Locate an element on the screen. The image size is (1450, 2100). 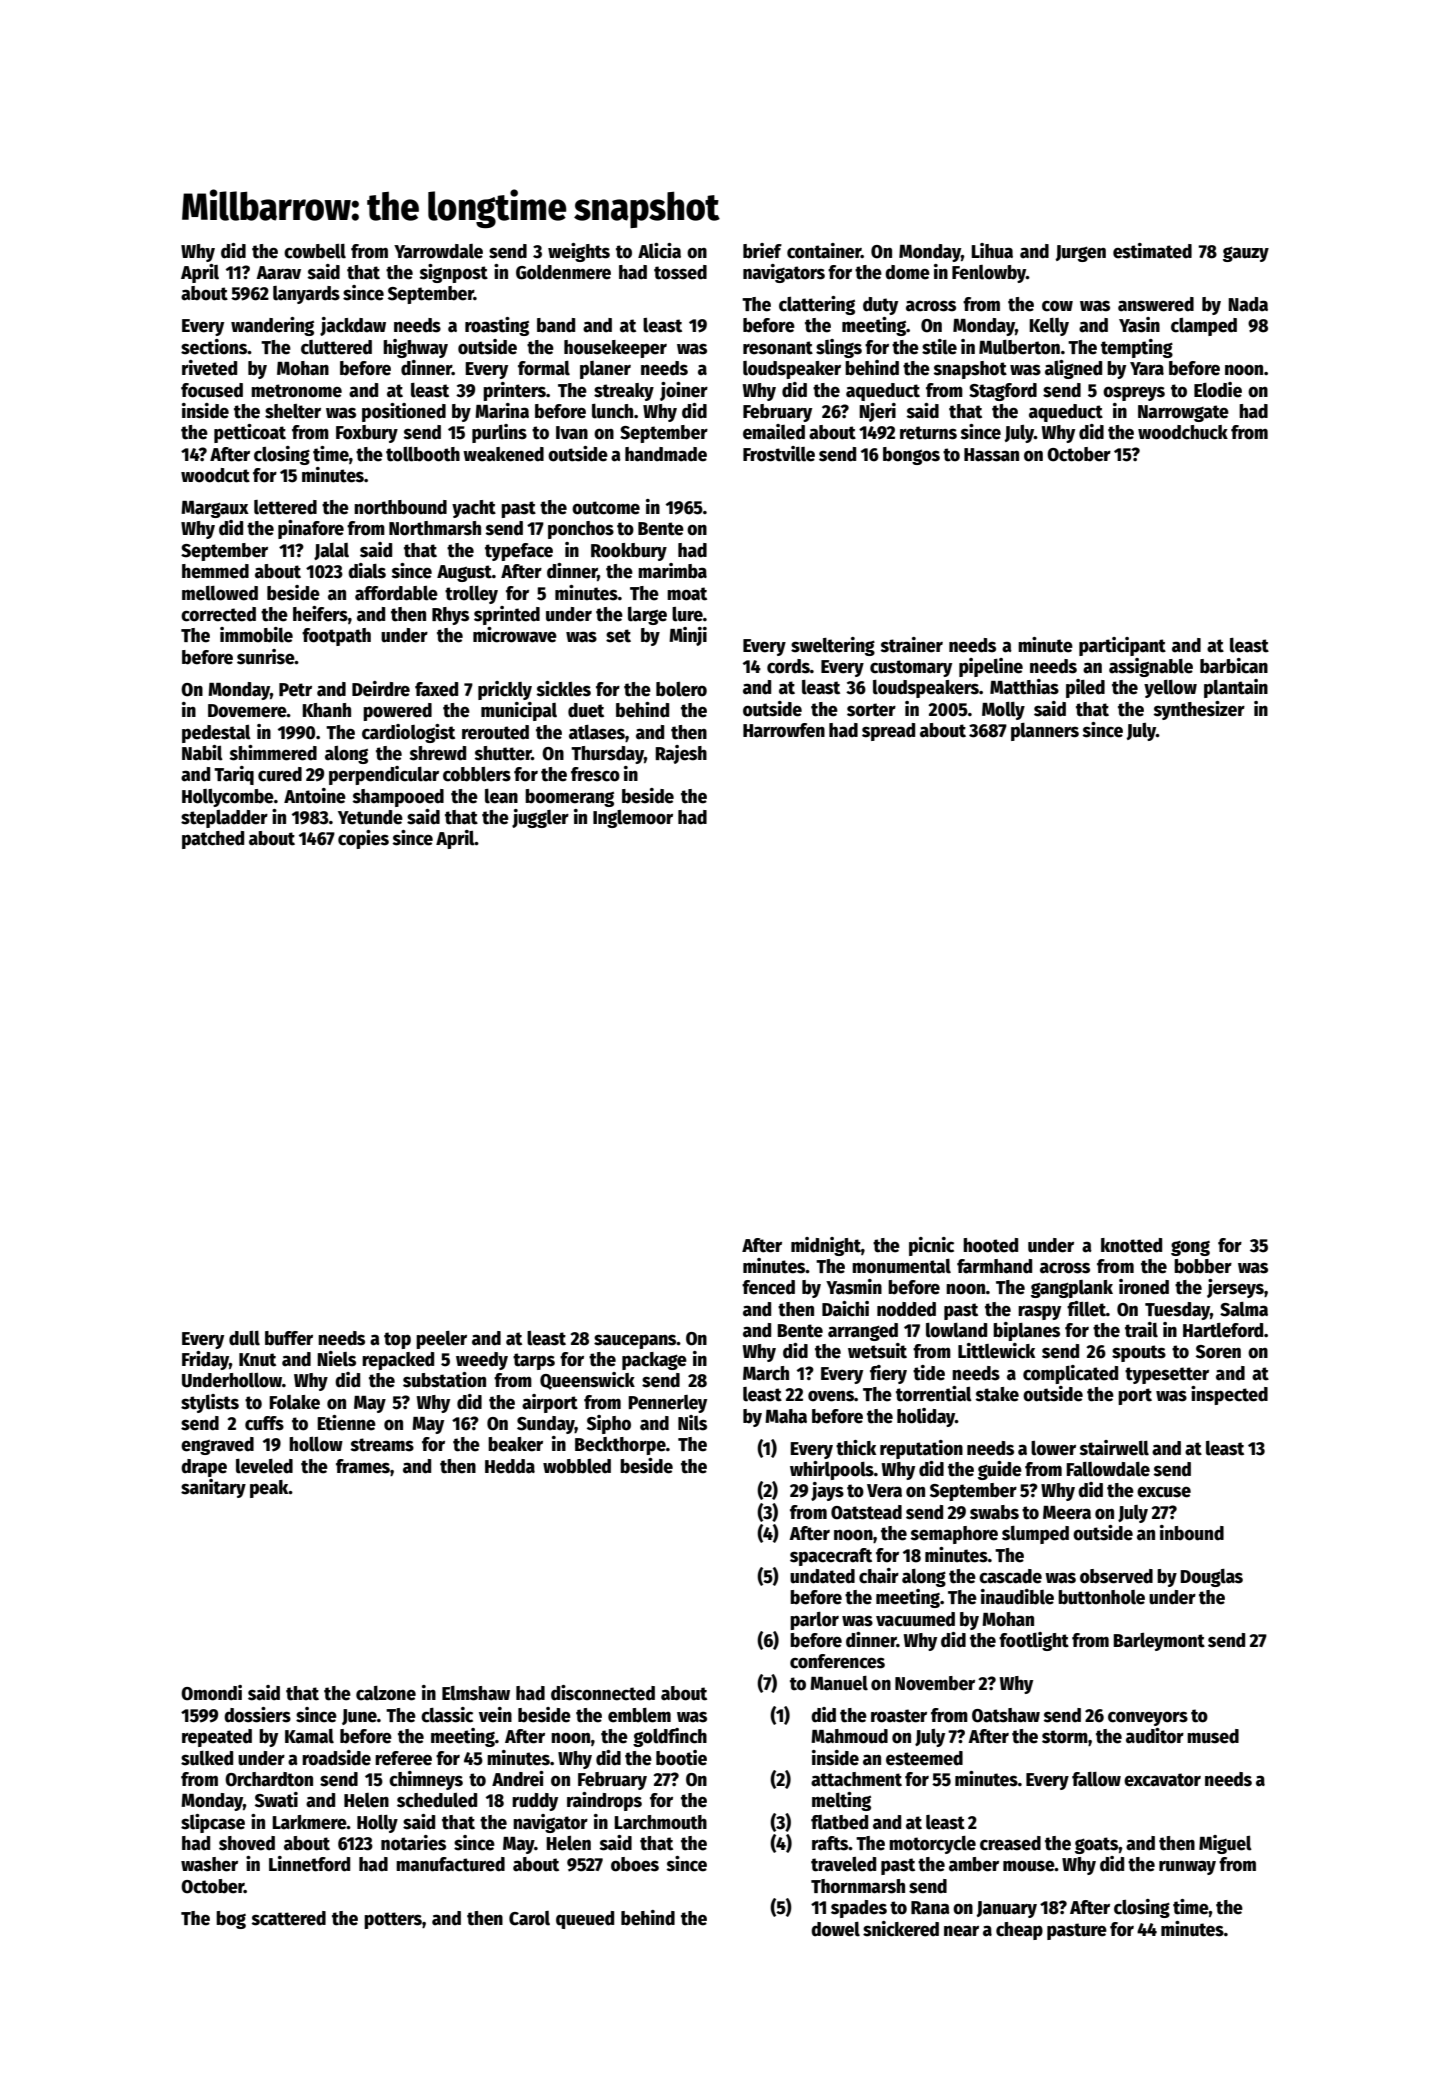
jerseys is located at coordinates (1235, 1288).
